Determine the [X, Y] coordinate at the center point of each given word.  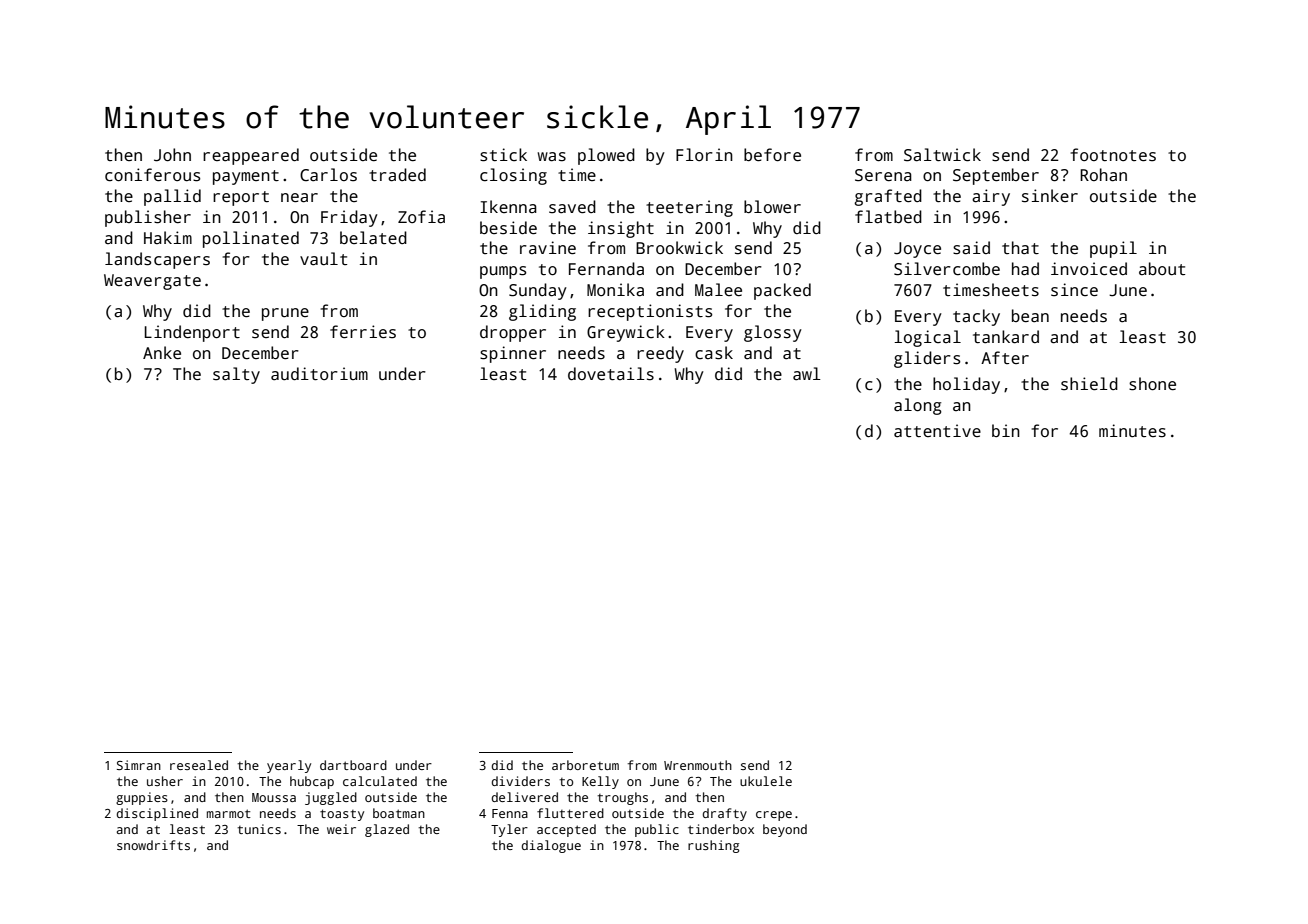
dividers [521, 781]
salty [236, 375]
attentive [937, 431]
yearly [289, 766]
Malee [718, 289]
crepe [774, 816]
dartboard [353, 765]
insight [621, 229]
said [971, 248]
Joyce [917, 250]
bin [1006, 430]
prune [285, 314]
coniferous [152, 175]
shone [1152, 384]
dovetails [611, 374]
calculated [380, 781]
